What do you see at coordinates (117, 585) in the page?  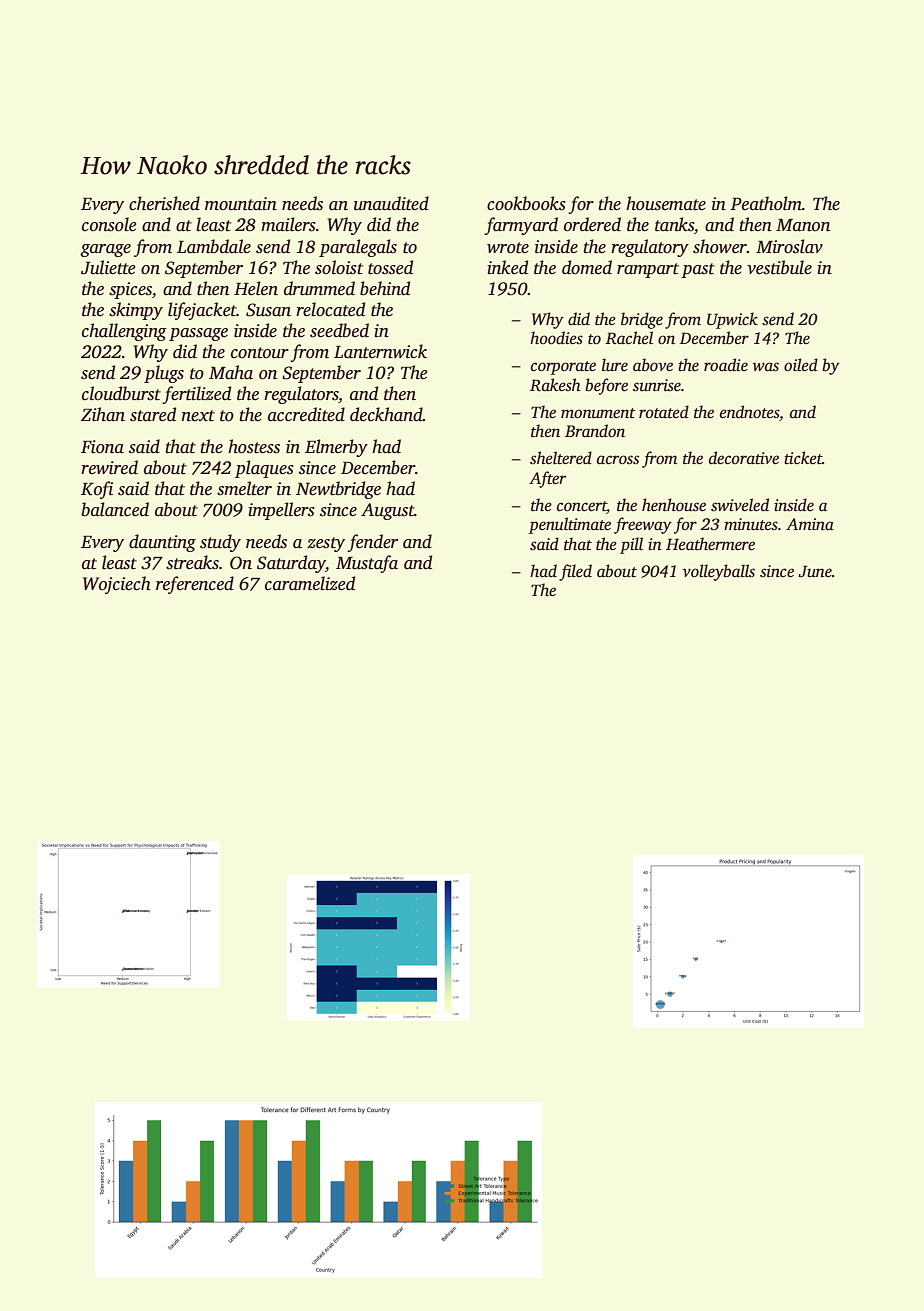 I see `Wojciech` at bounding box center [117, 585].
